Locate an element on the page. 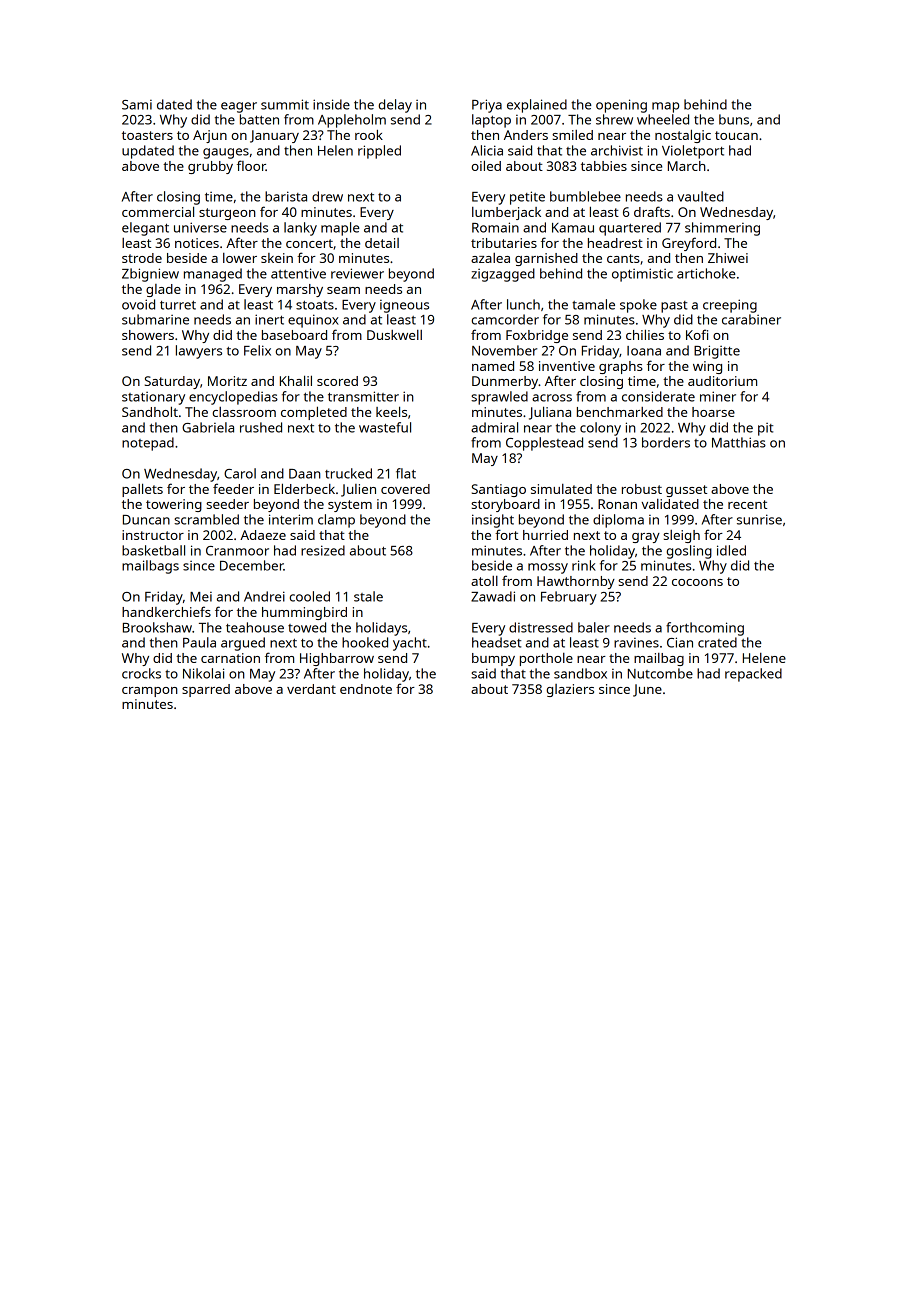 The image size is (908, 1316). optimistic is located at coordinates (642, 275).
